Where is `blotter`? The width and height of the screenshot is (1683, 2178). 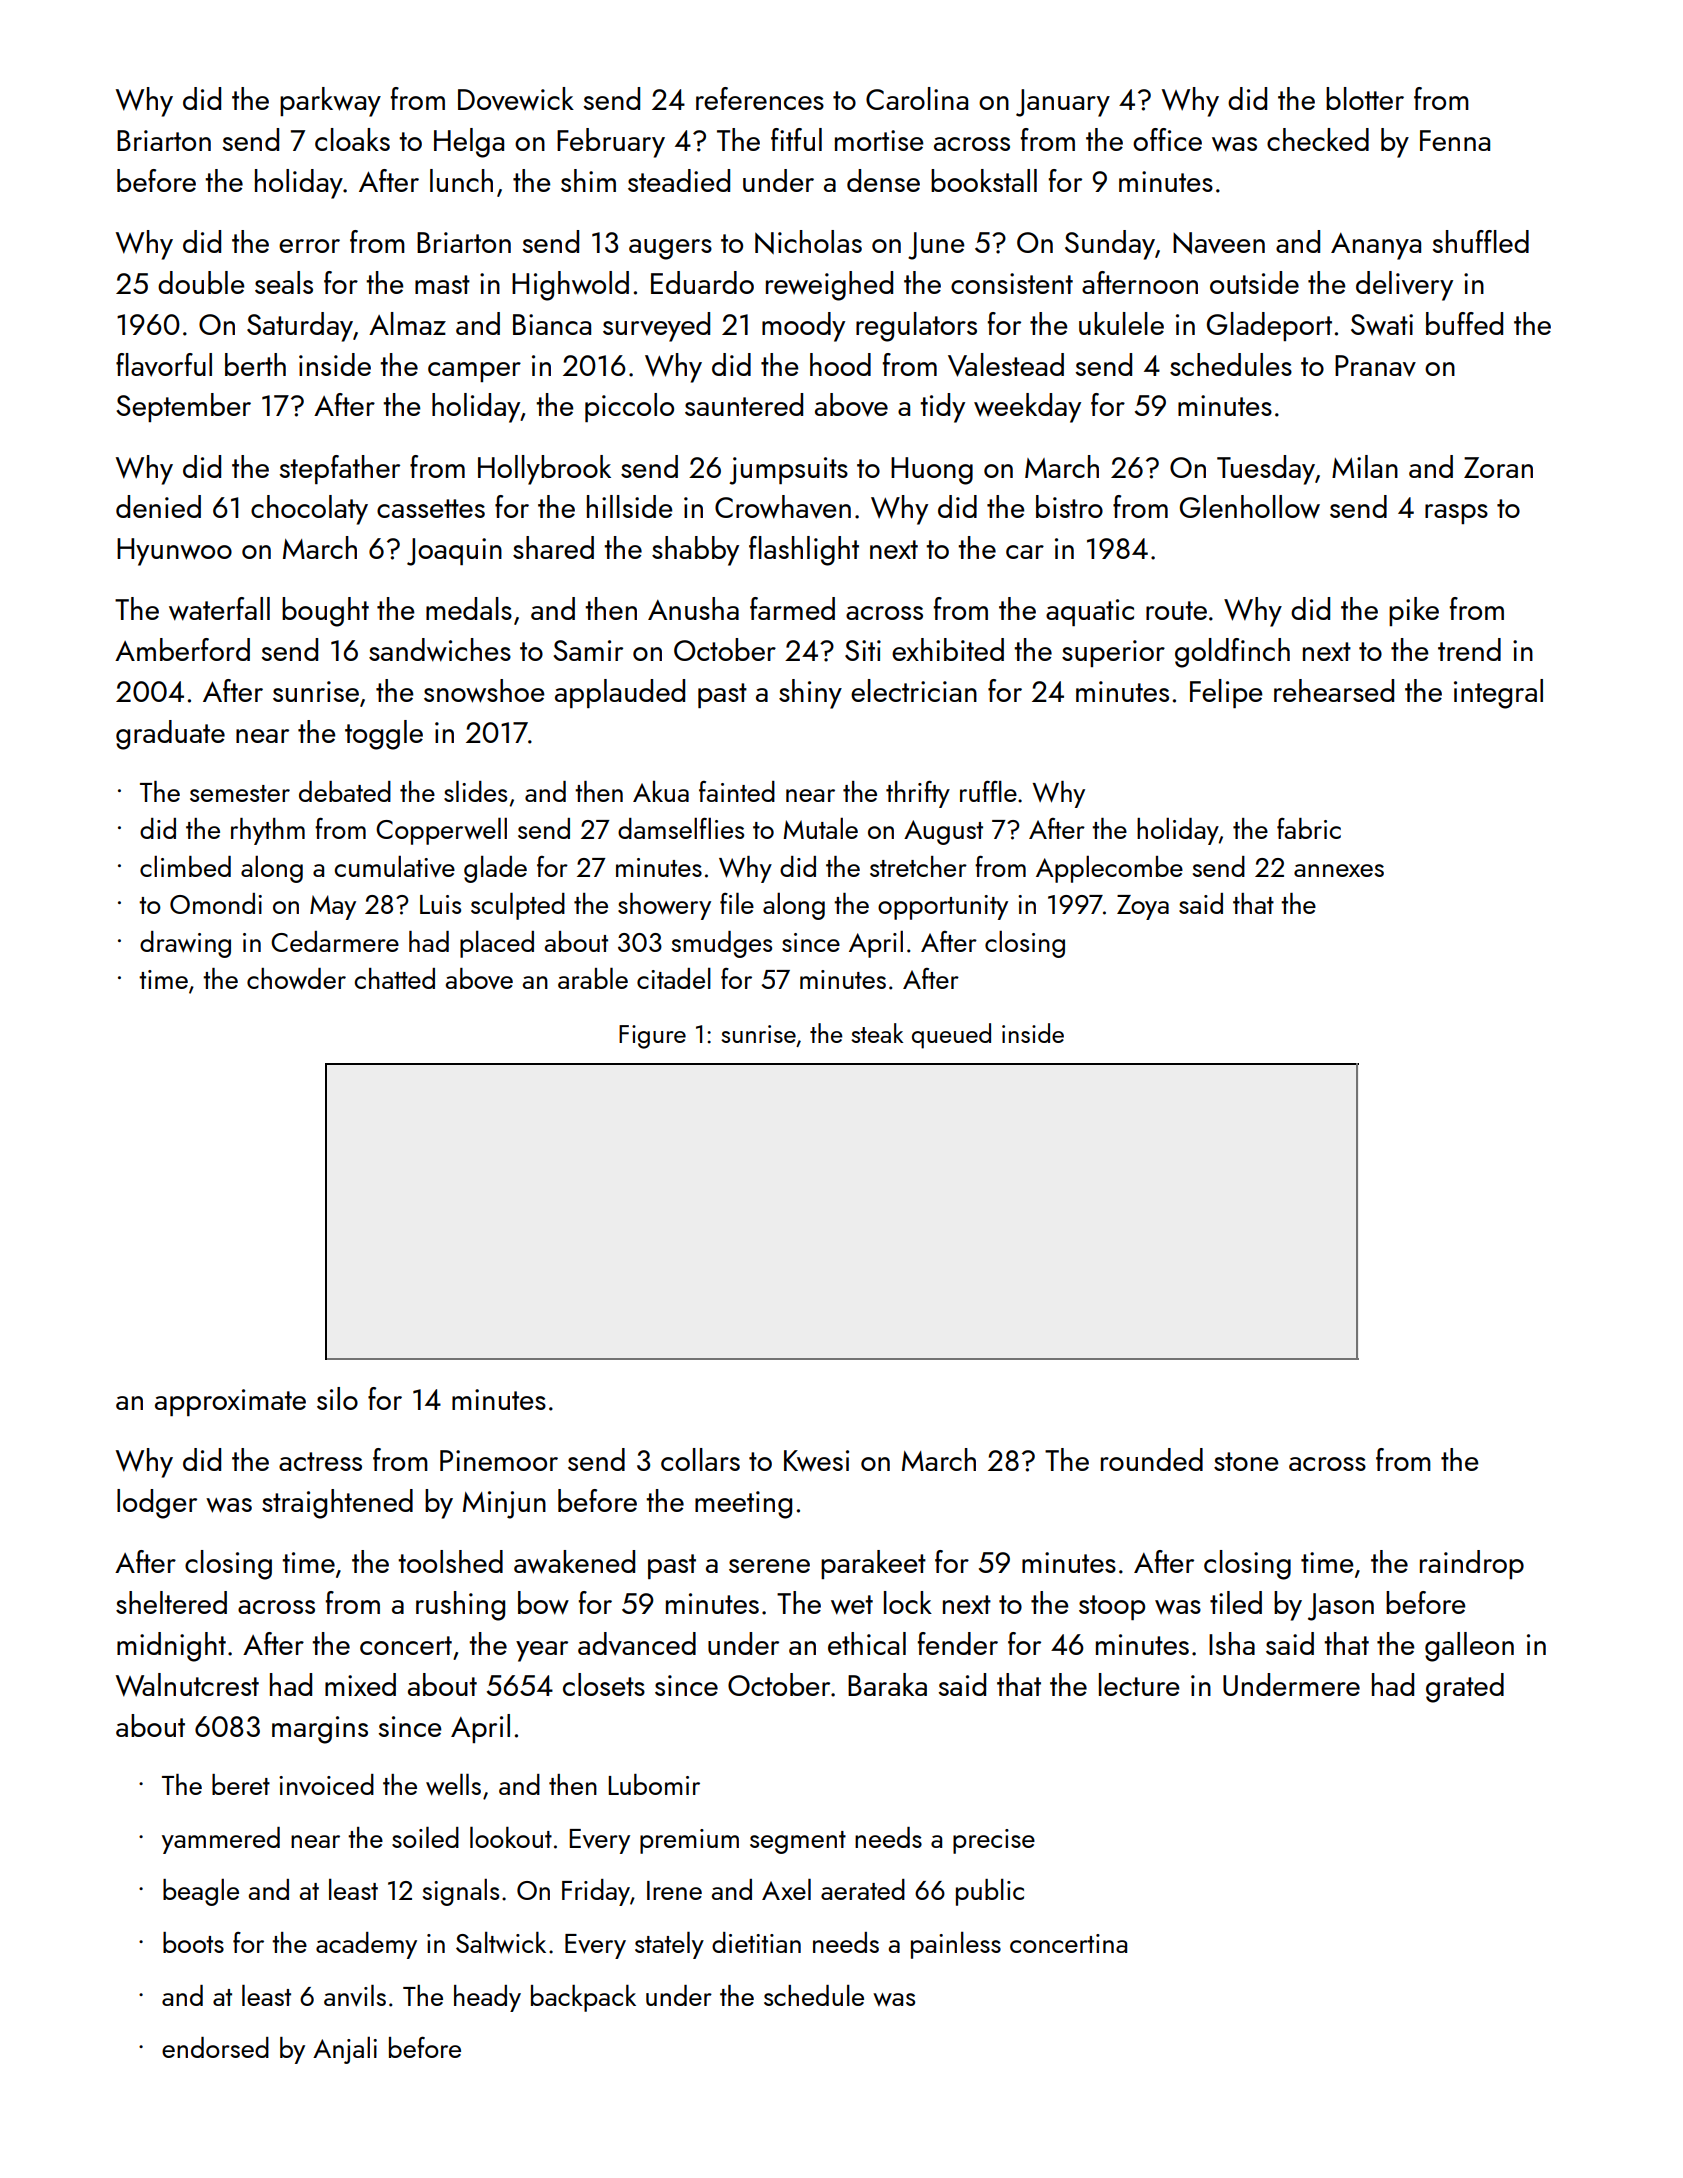 blotter is located at coordinates (1365, 98).
